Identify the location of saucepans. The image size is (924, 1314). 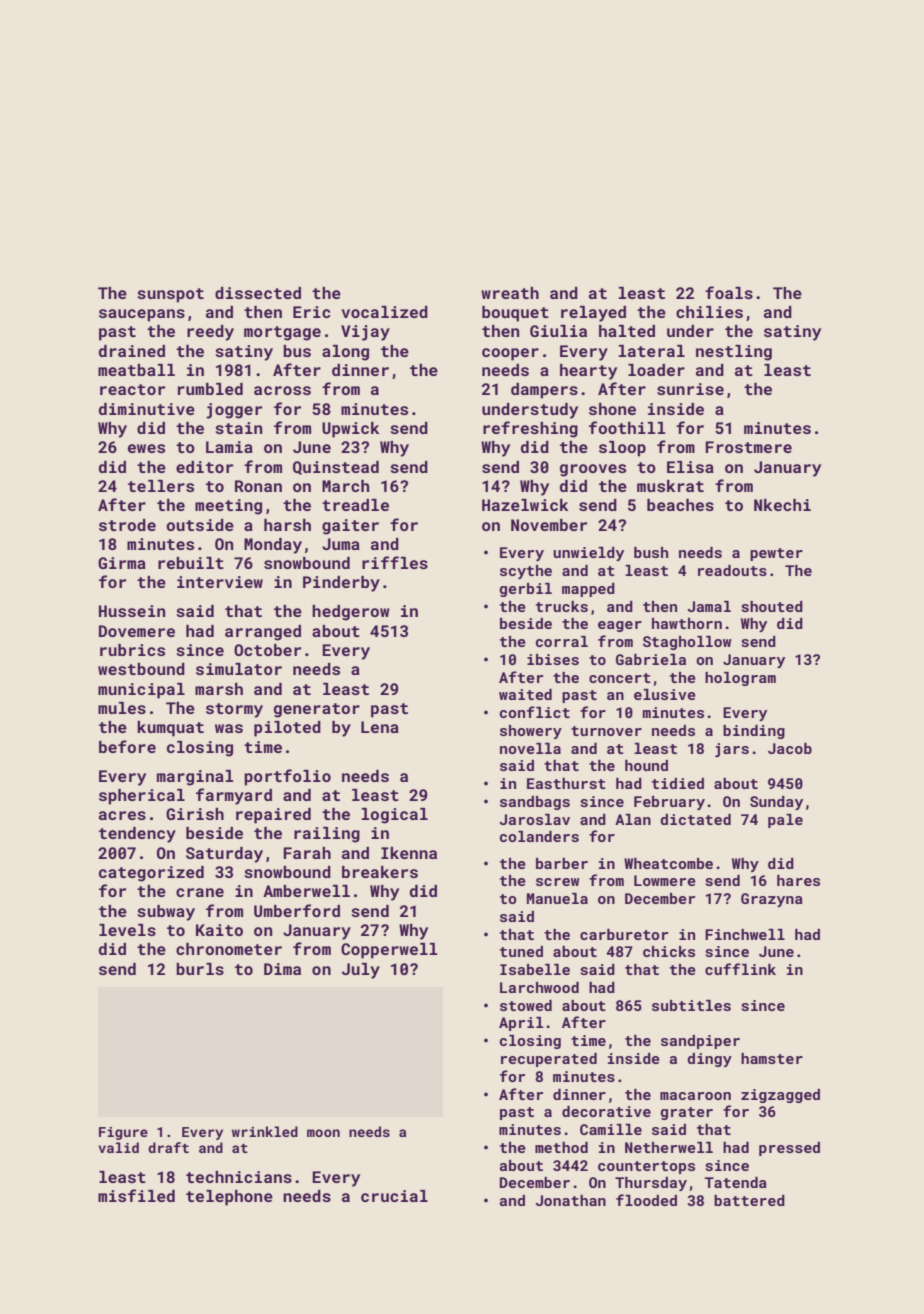
(142, 315).
